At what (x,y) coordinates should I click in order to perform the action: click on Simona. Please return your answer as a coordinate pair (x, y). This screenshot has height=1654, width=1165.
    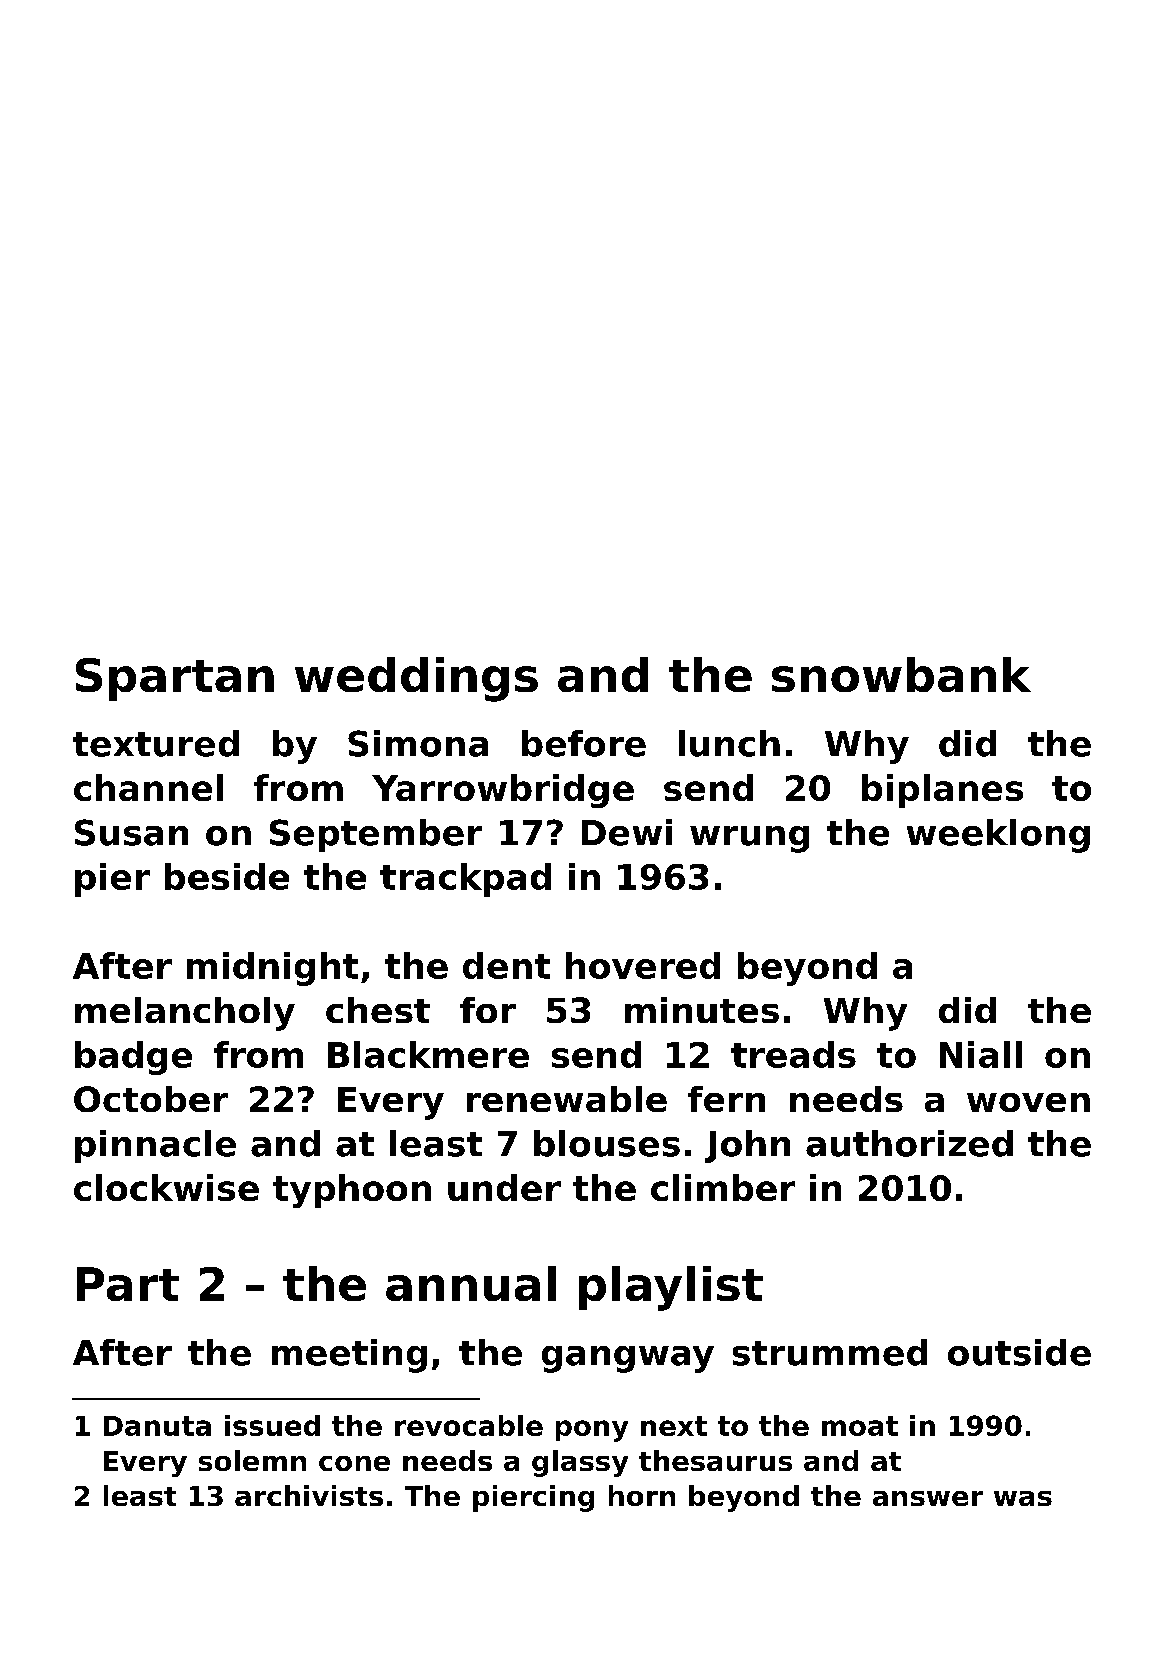
    Looking at the image, I should click on (418, 743).
